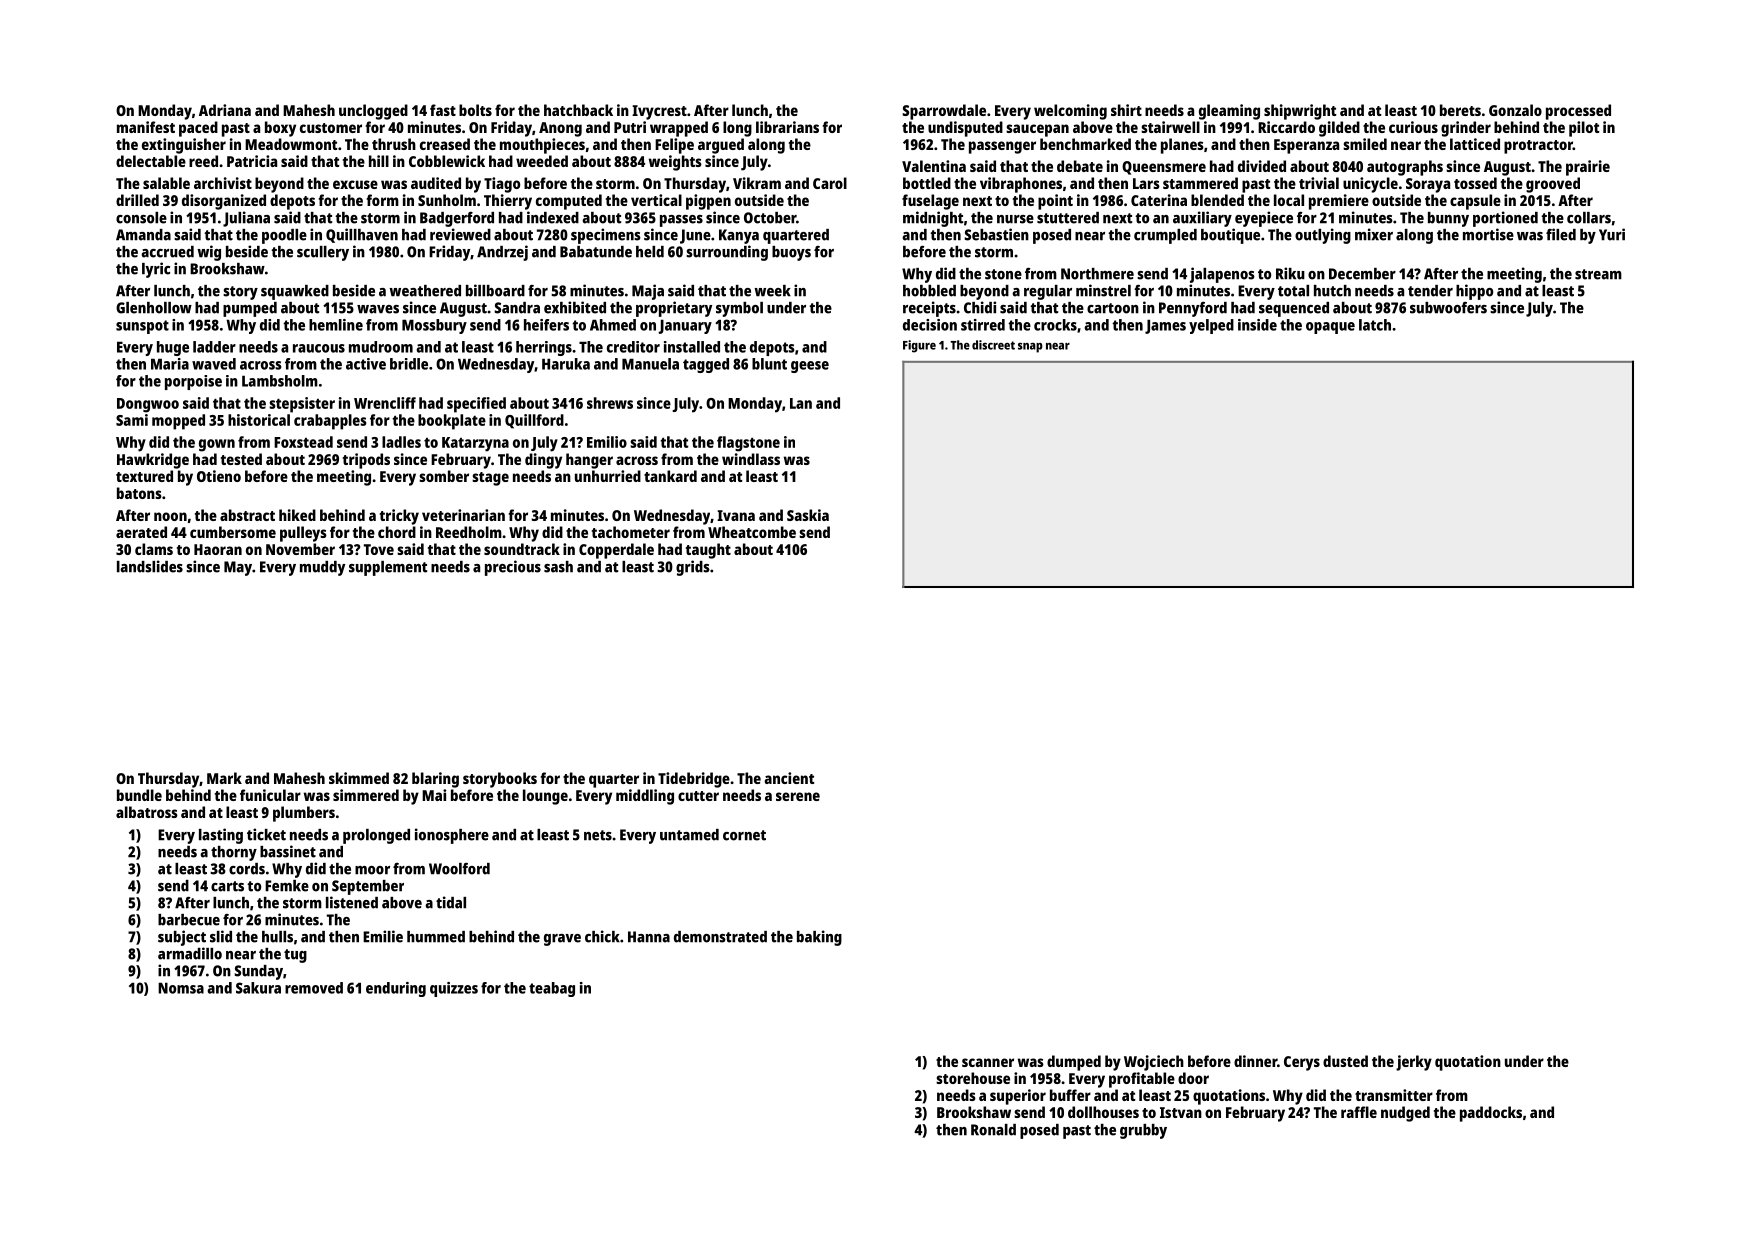  I want to click on Gonzalo, so click(1515, 110).
